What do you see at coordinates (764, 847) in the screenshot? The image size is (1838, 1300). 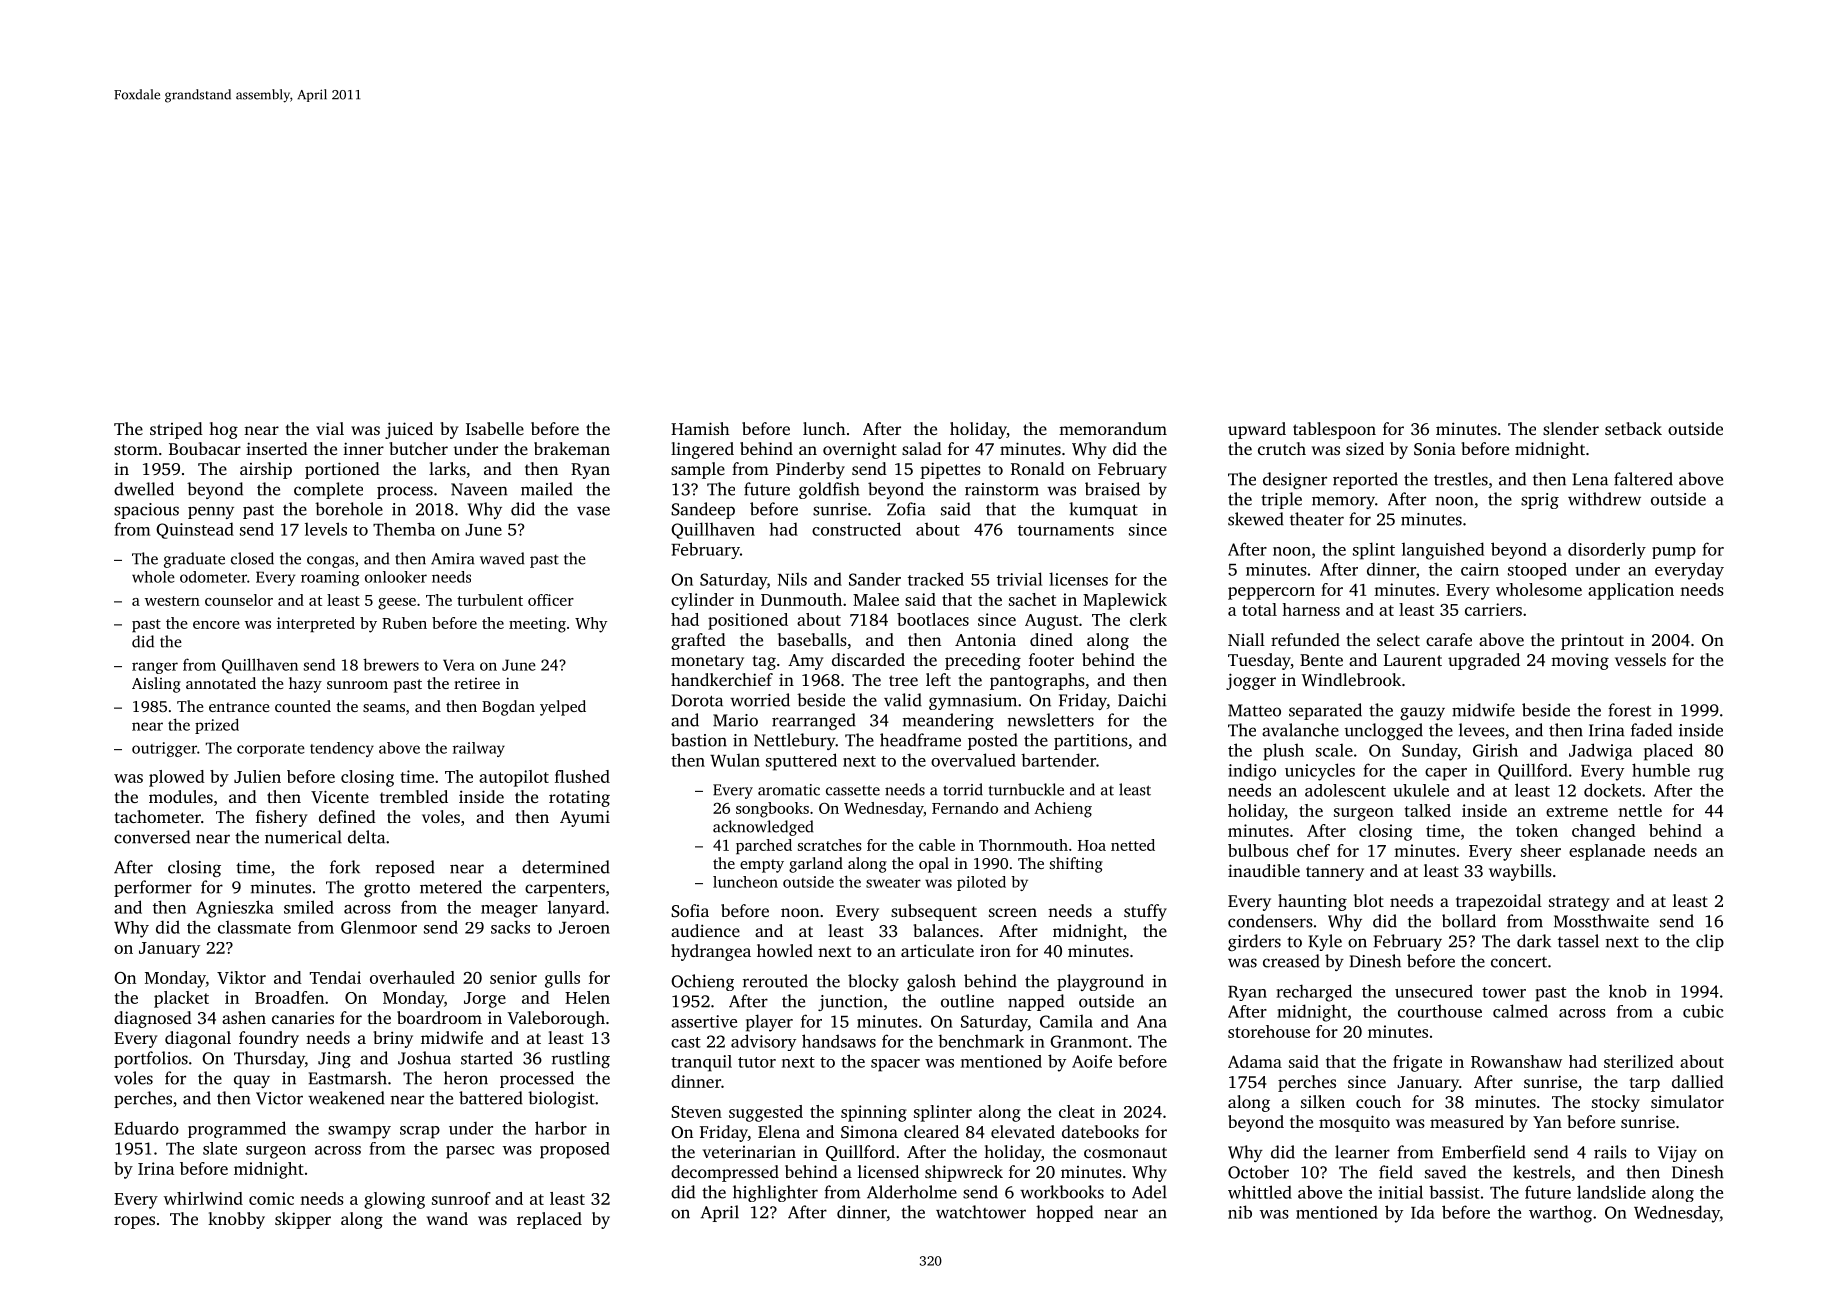 I see `parched` at bounding box center [764, 847].
